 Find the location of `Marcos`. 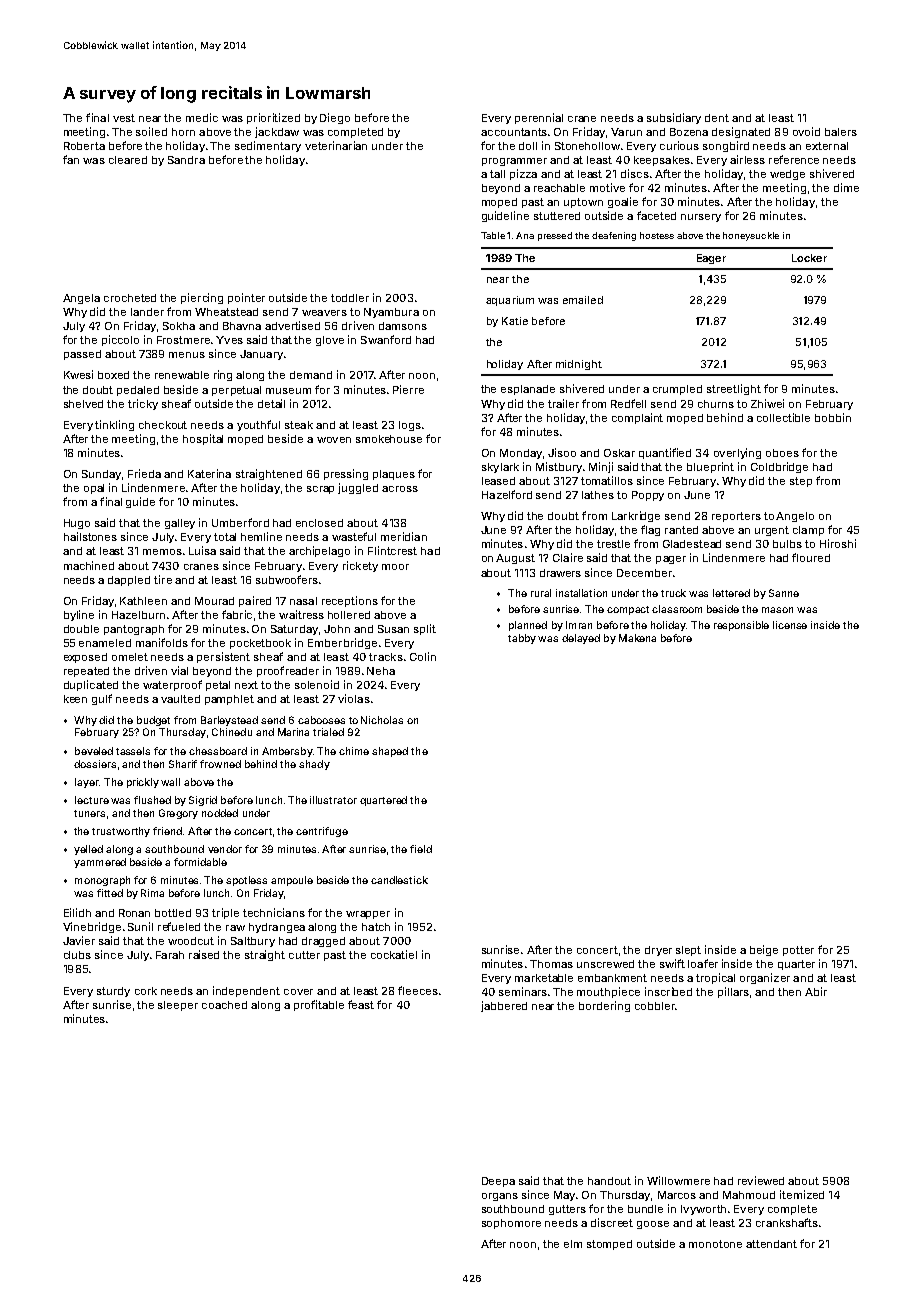

Marcos is located at coordinates (677, 1195).
